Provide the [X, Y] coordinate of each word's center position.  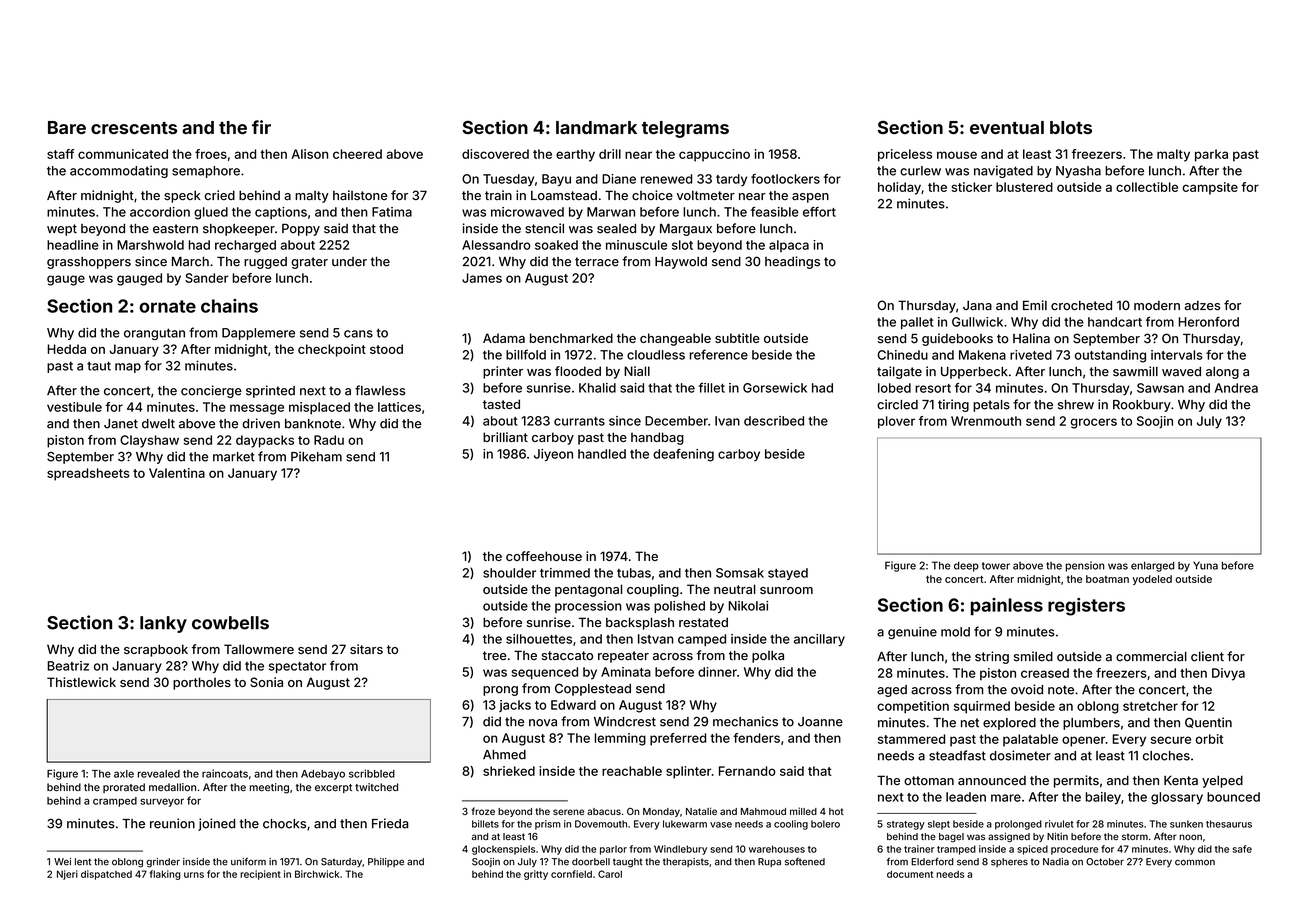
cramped [115, 802]
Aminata [626, 672]
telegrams [685, 129]
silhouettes [539, 639]
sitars [366, 649]
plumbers [1091, 724]
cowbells [230, 623]
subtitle [737, 338]
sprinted [270, 391]
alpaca [789, 246]
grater [309, 263]
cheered [357, 154]
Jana [977, 305]
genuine [912, 633]
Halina [1031, 338]
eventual [1007, 127]
